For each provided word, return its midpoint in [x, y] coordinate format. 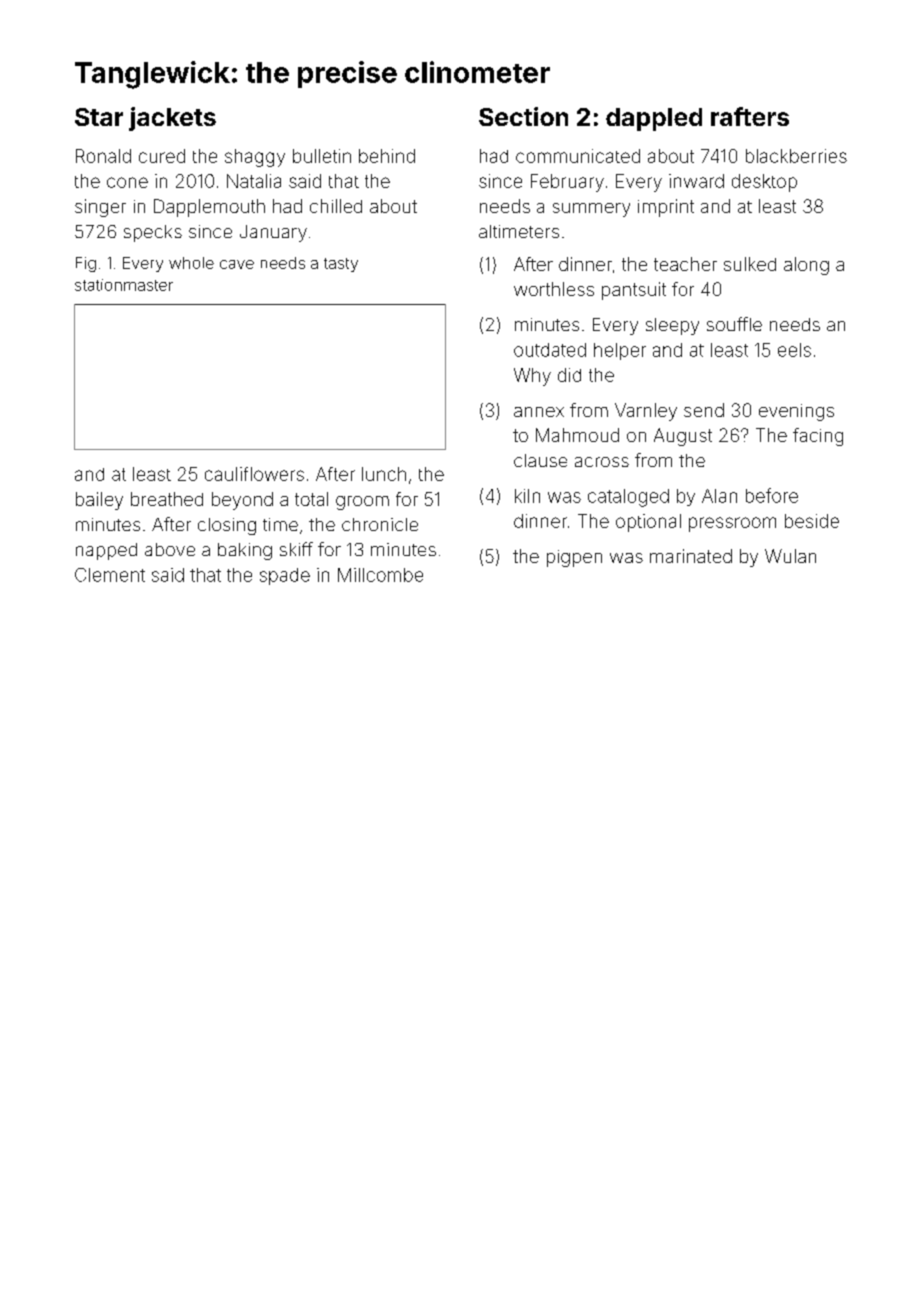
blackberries [796, 156]
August [683, 437]
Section [523, 116]
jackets [172, 119]
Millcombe [380, 575]
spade [285, 576]
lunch [384, 474]
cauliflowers [254, 474]
